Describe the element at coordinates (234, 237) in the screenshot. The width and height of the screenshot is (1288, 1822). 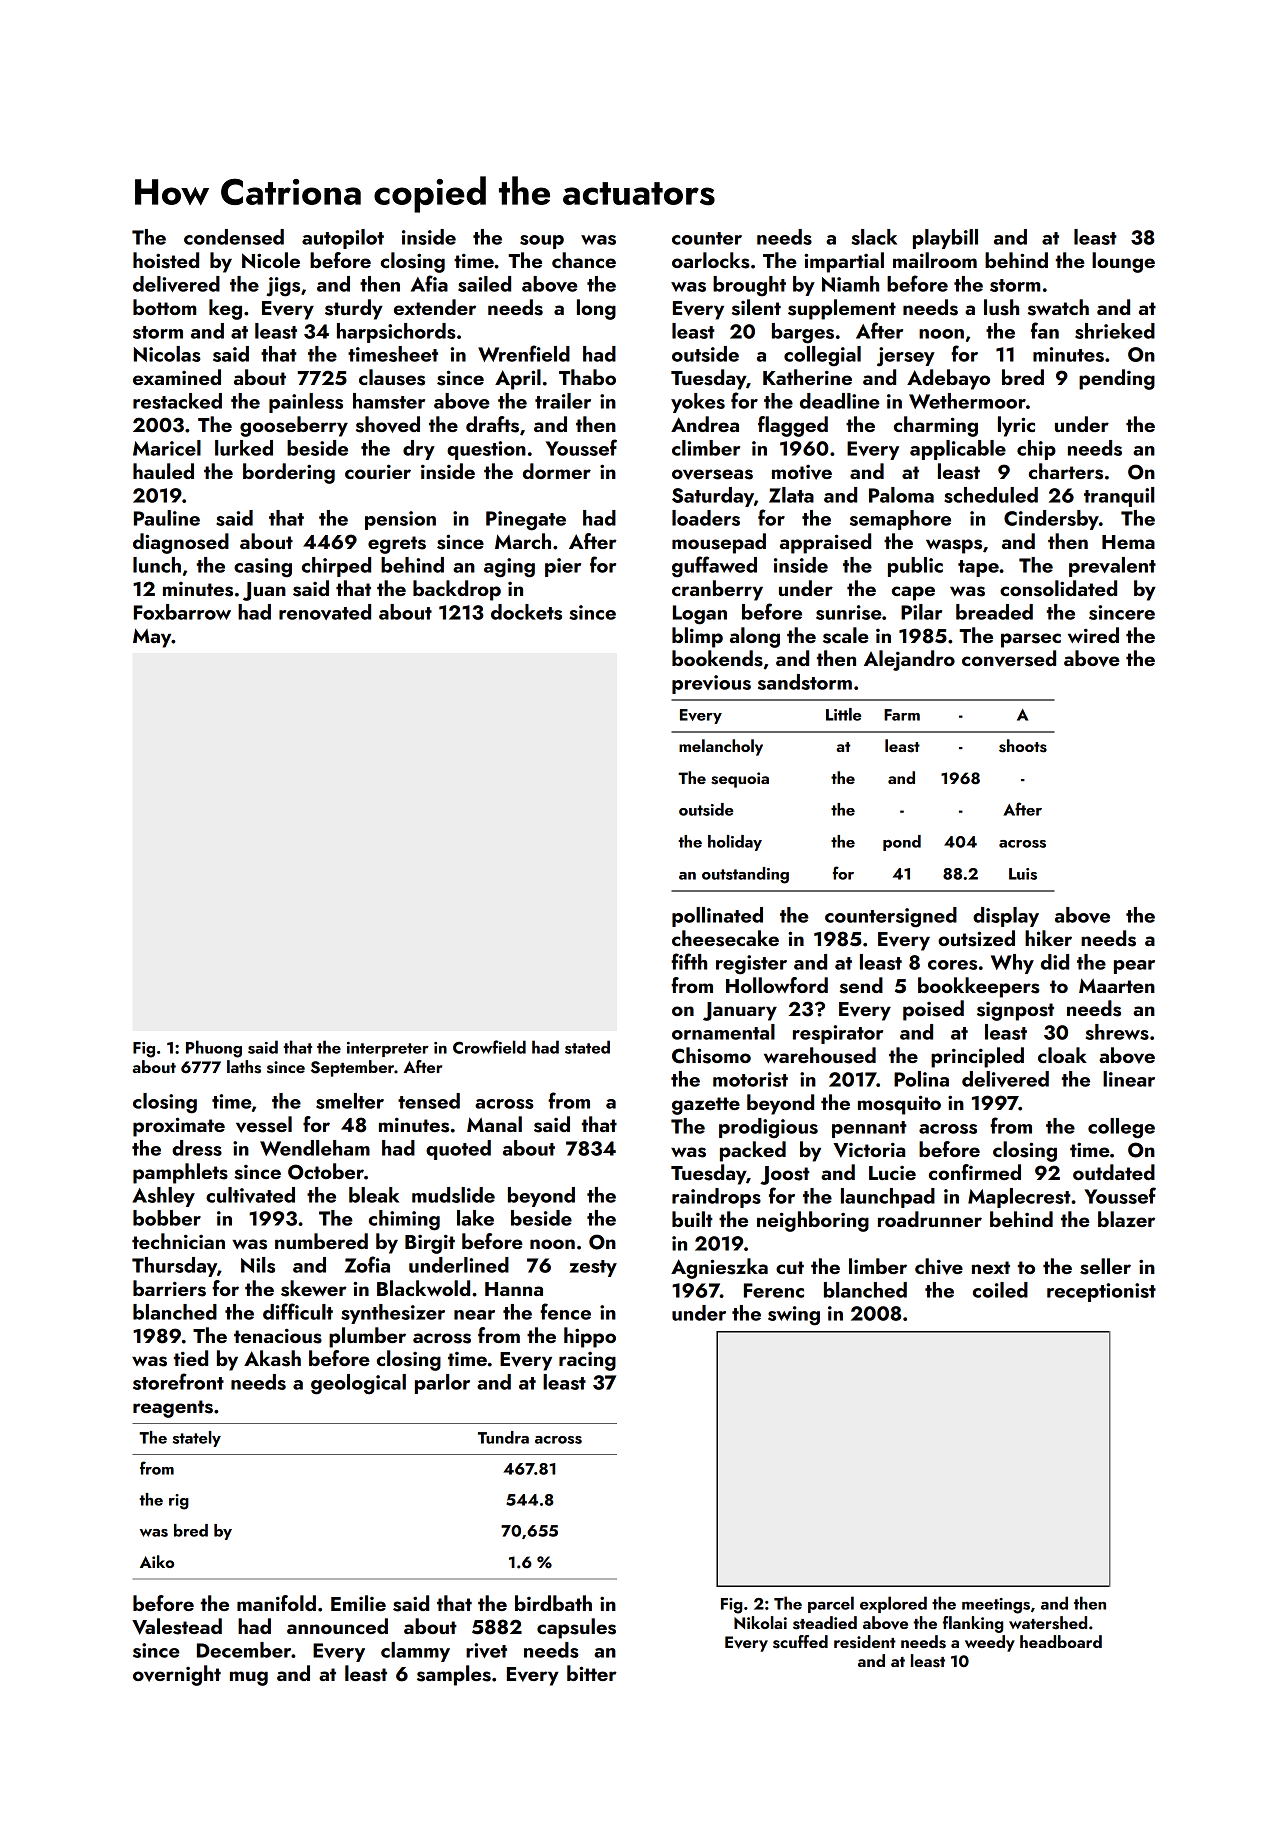
I see `condensed` at that location.
